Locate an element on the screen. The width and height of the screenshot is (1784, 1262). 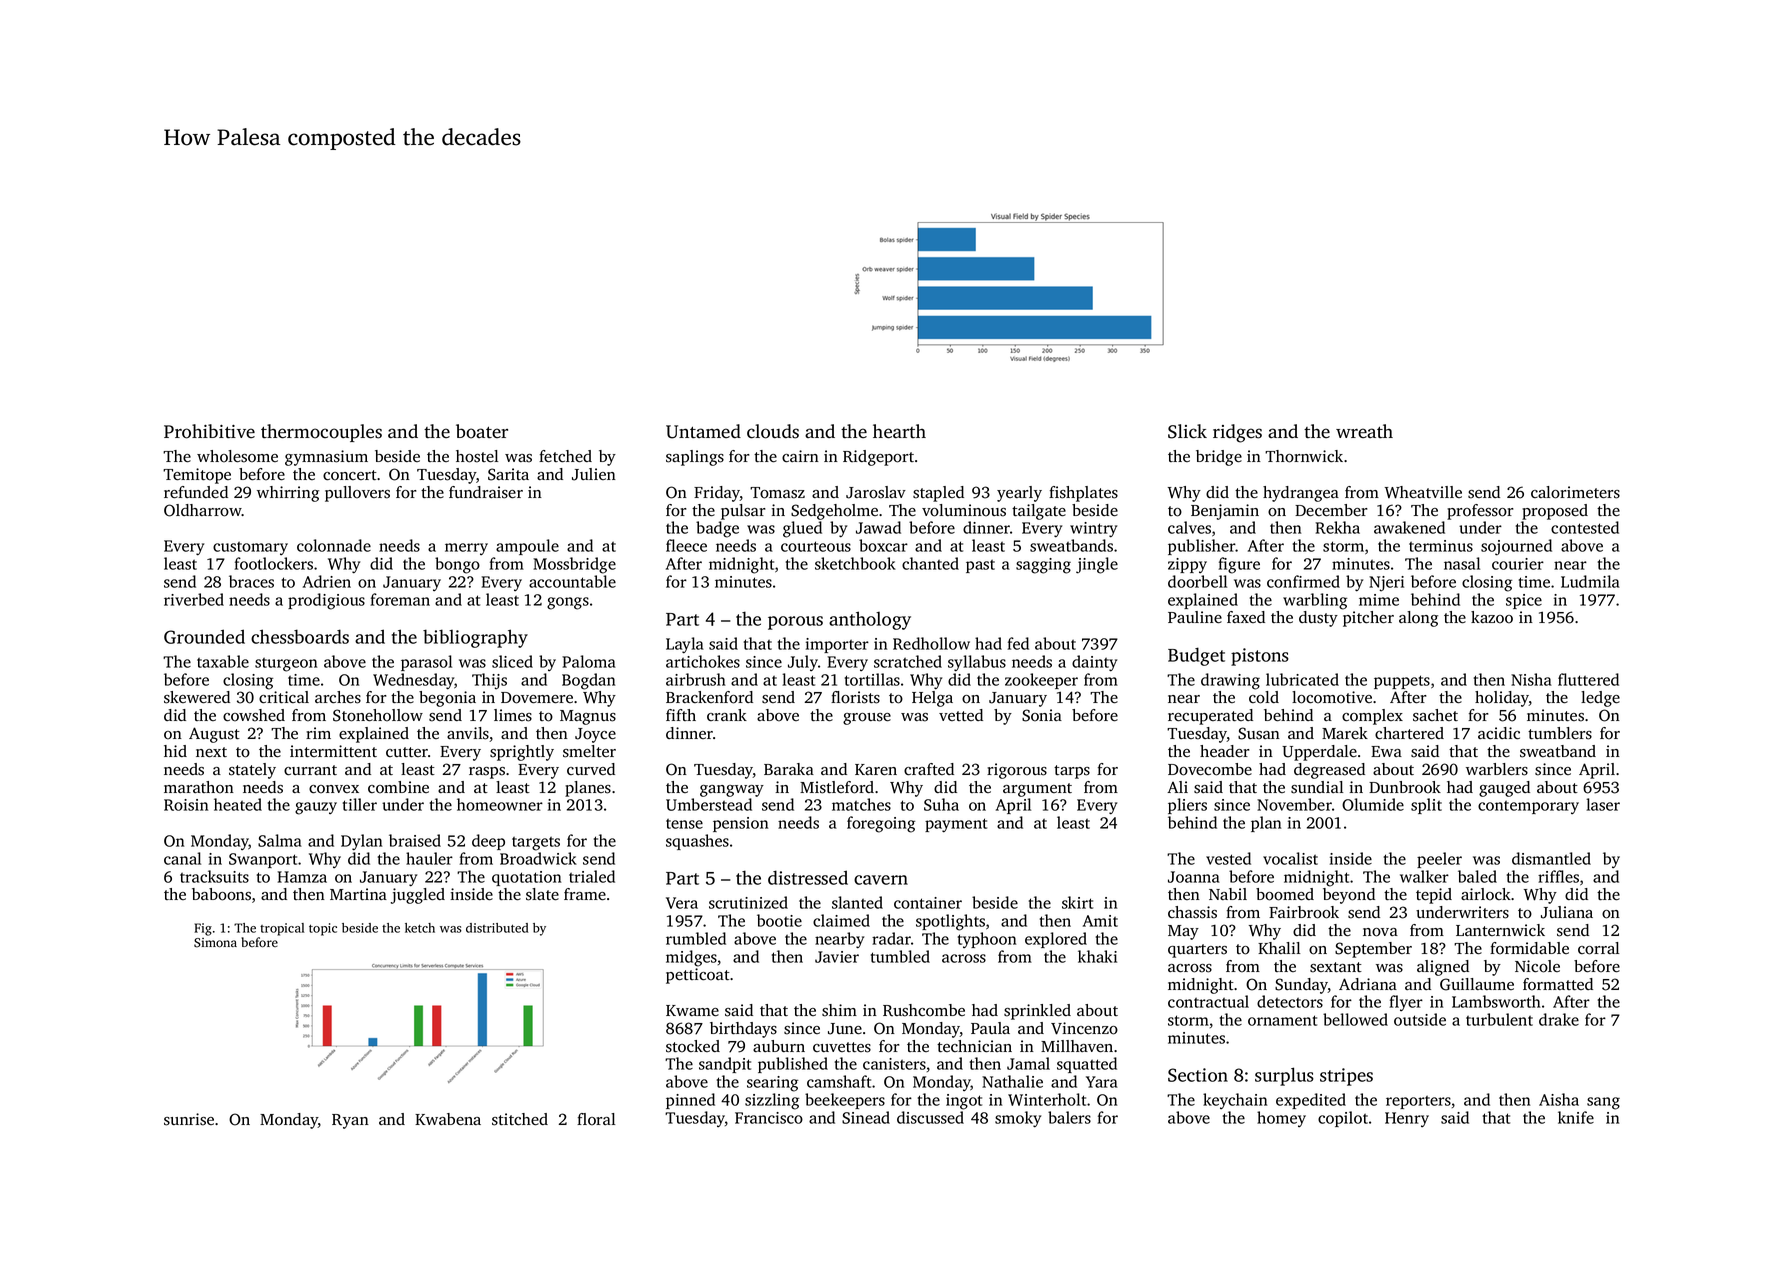
laser is located at coordinates (1603, 804).
